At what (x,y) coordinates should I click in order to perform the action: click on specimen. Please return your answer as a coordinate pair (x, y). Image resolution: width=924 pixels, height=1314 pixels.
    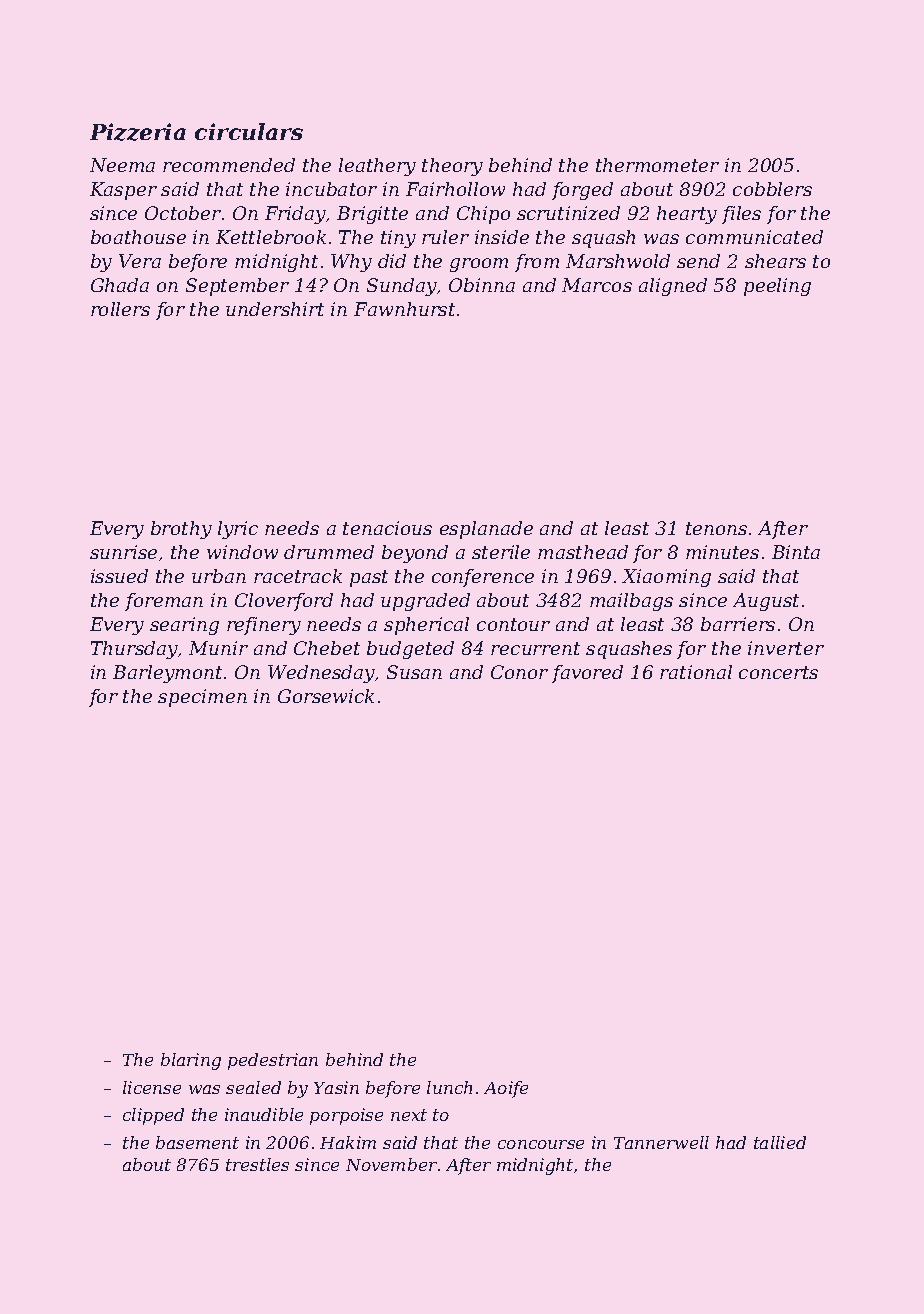
    Looking at the image, I should click on (202, 698).
